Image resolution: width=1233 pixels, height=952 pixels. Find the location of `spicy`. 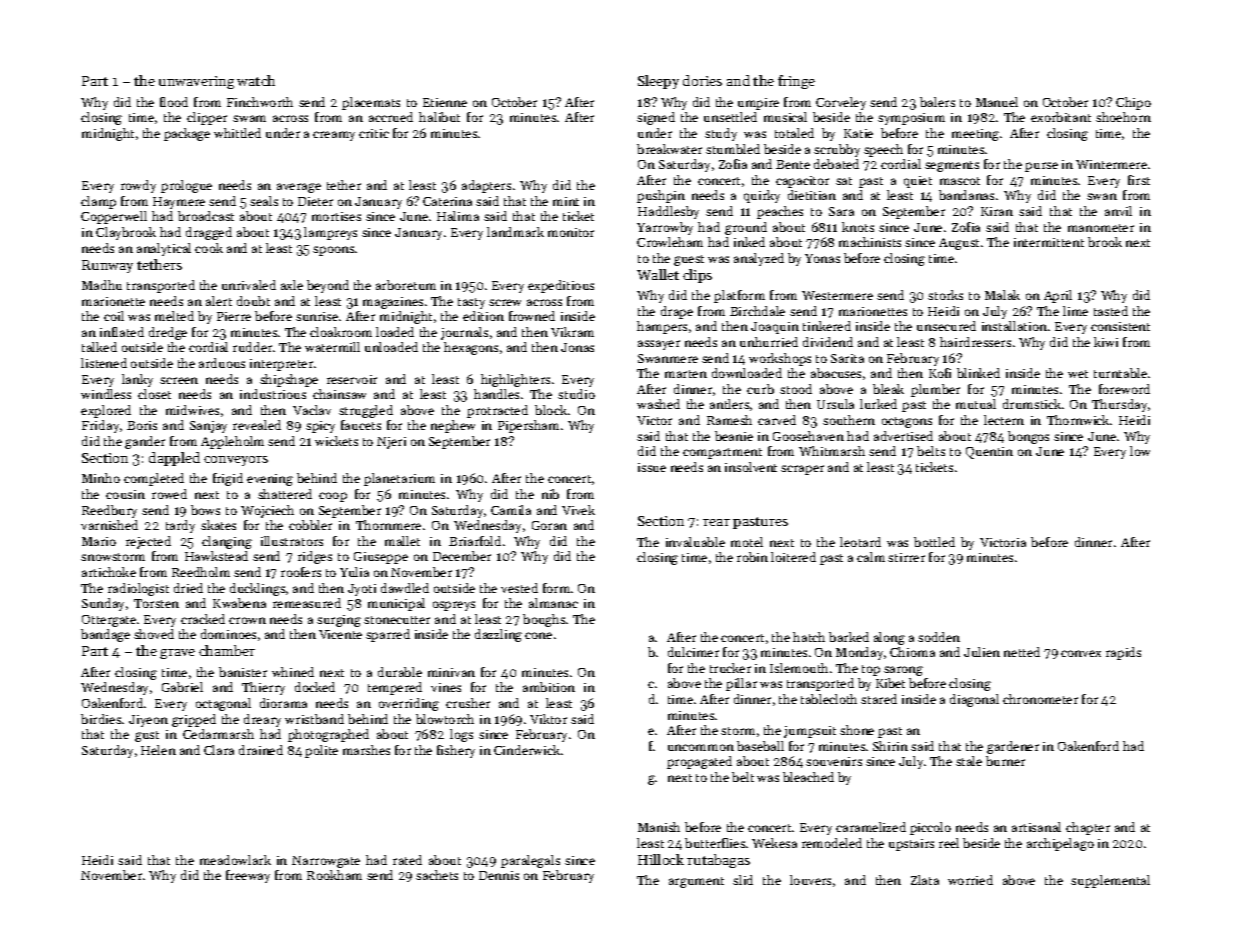

spicy is located at coordinates (320, 427).
